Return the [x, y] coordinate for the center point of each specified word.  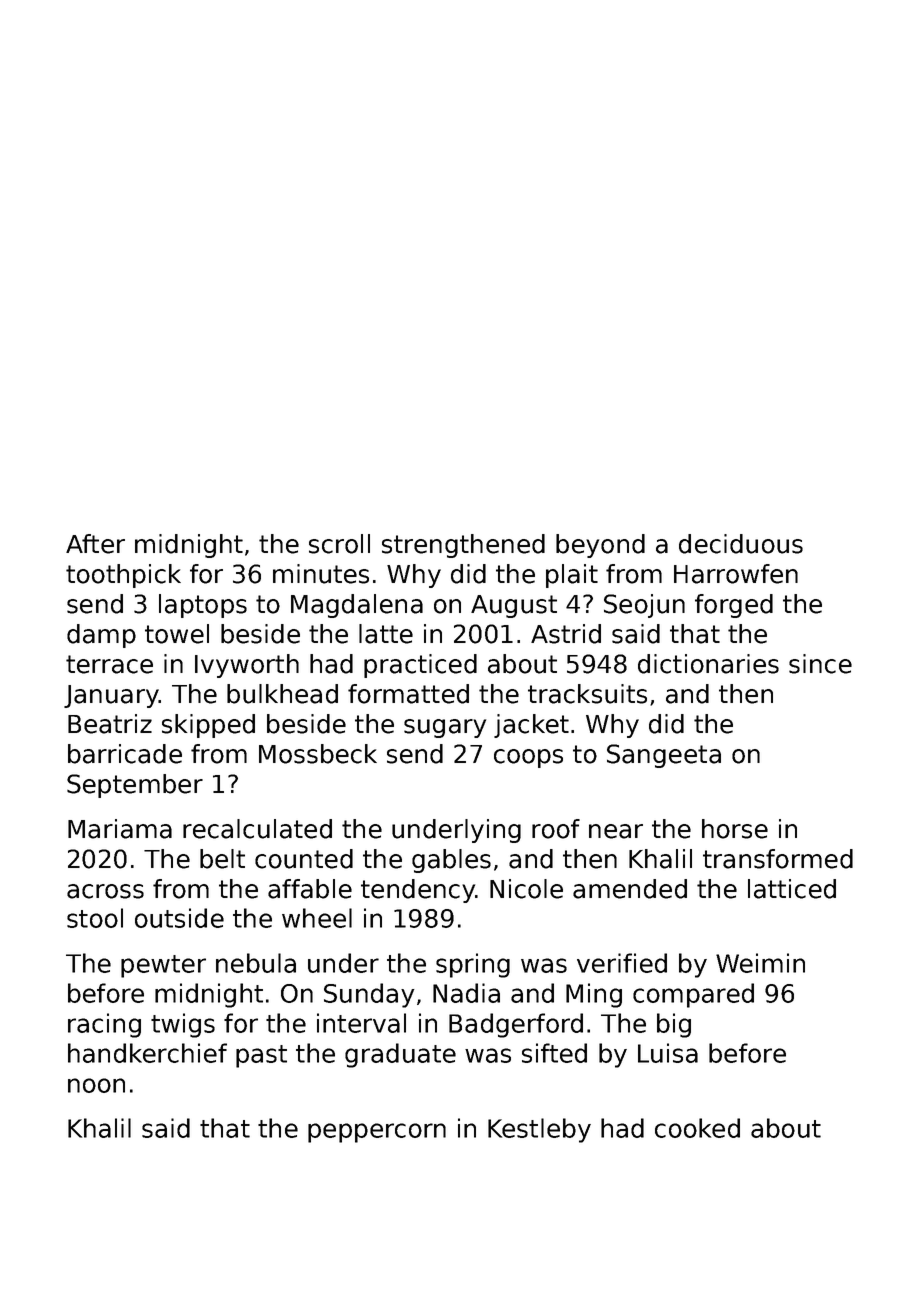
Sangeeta [664, 756]
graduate [400, 1055]
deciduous [741, 544]
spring [473, 965]
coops [528, 758]
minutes [321, 574]
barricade [125, 754]
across [105, 891]
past [261, 1056]
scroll [339, 544]
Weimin [760, 963]
